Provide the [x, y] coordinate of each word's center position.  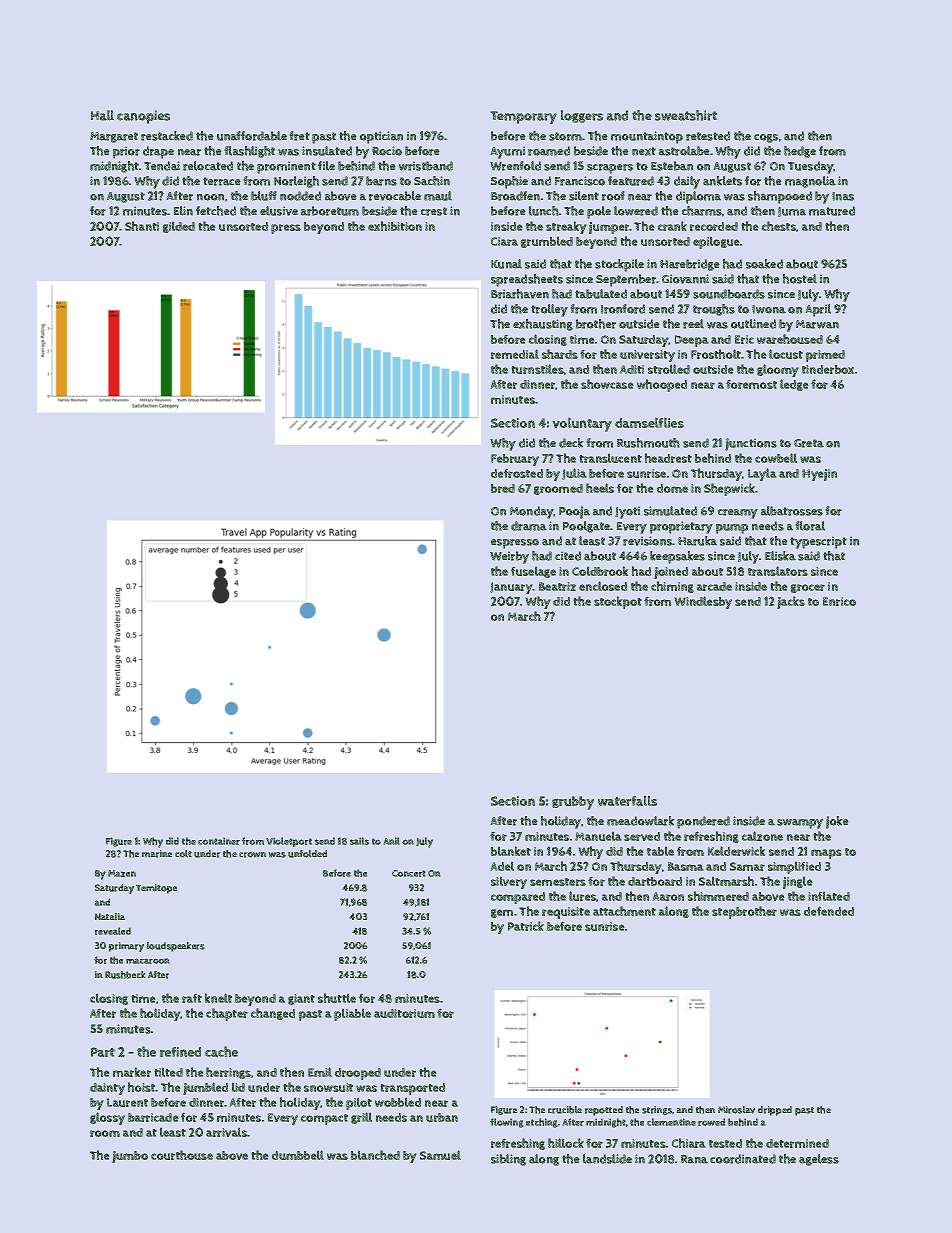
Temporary [523, 117]
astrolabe [684, 151]
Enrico [839, 601]
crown [252, 855]
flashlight [249, 152]
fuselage [533, 572]
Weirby [509, 557]
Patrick [526, 926]
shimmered [718, 896]
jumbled [205, 1088]
